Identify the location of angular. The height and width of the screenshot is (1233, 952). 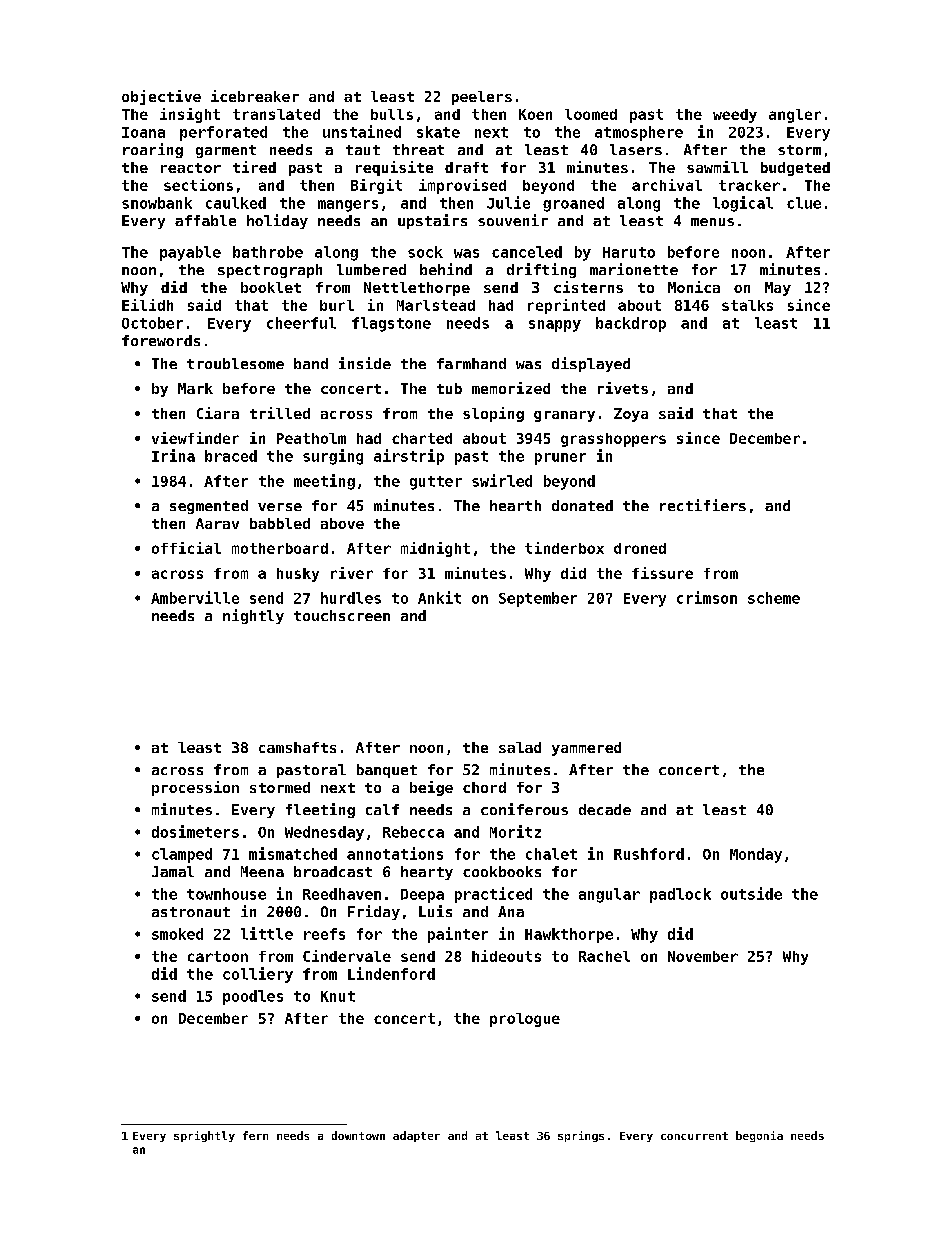
(609, 895).
